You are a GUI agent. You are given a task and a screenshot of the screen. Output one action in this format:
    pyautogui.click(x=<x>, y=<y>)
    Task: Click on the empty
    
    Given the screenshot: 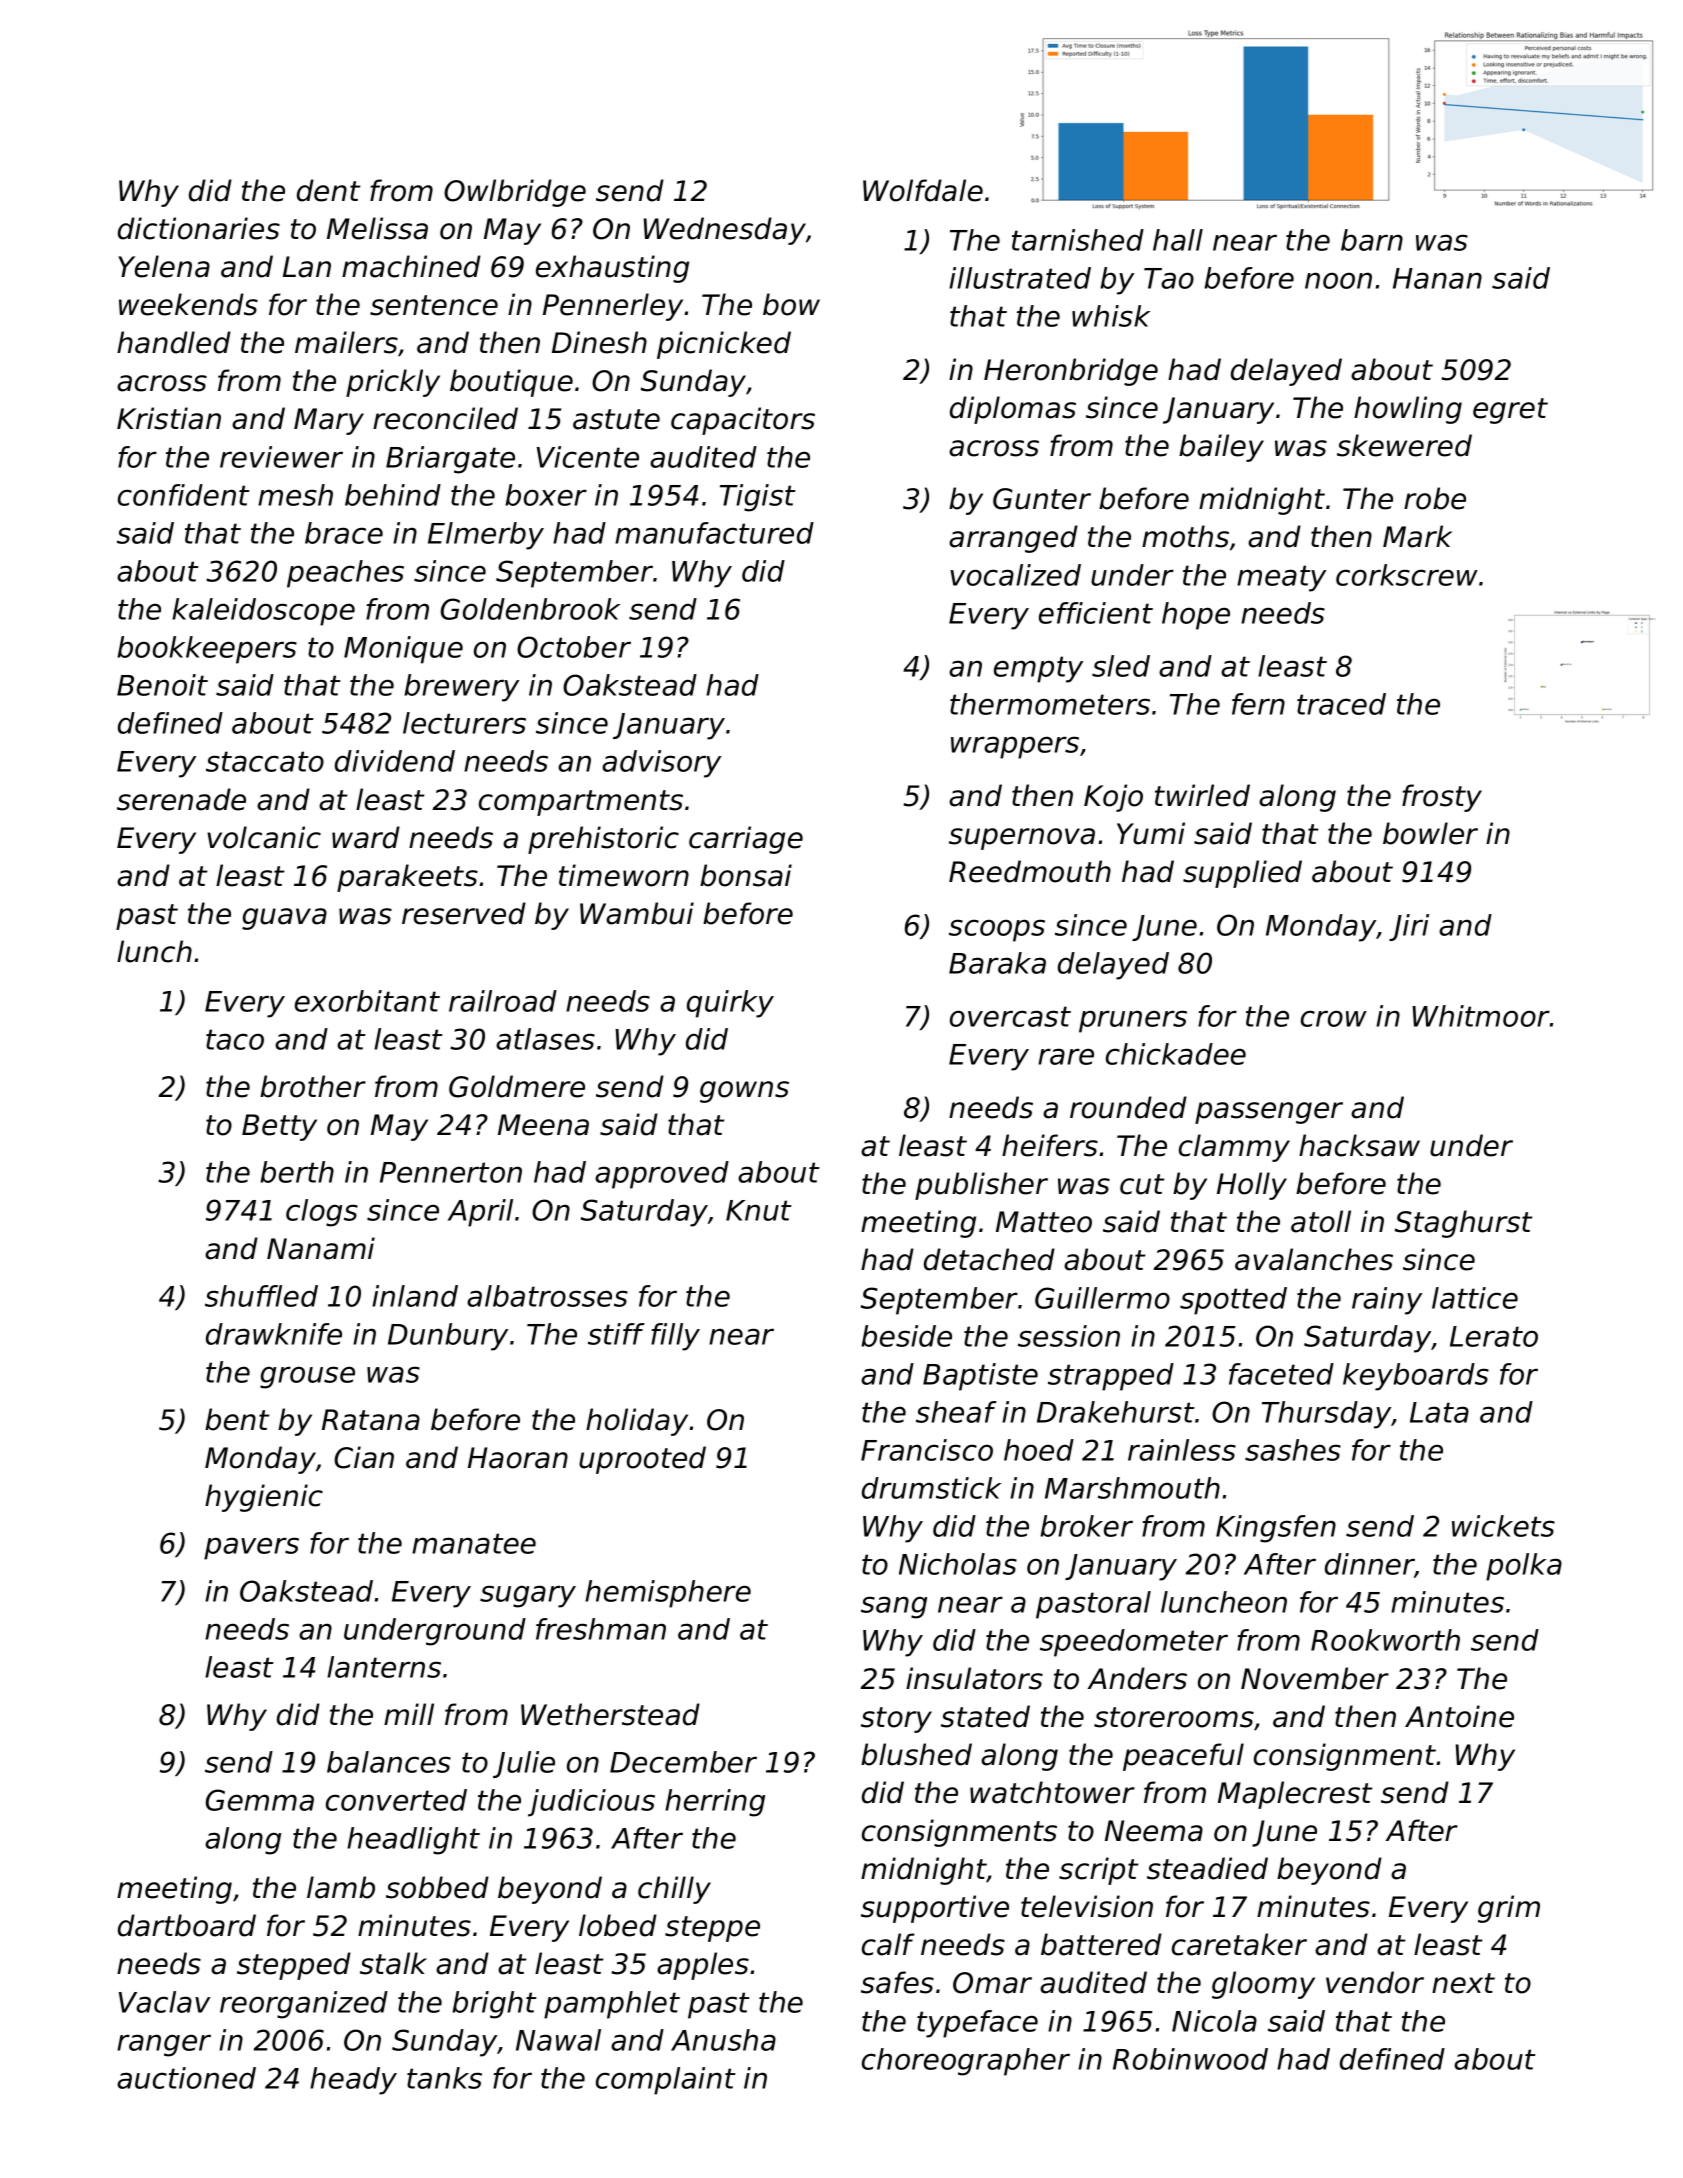 What is the action you would take?
    pyautogui.click(x=1038, y=669)
